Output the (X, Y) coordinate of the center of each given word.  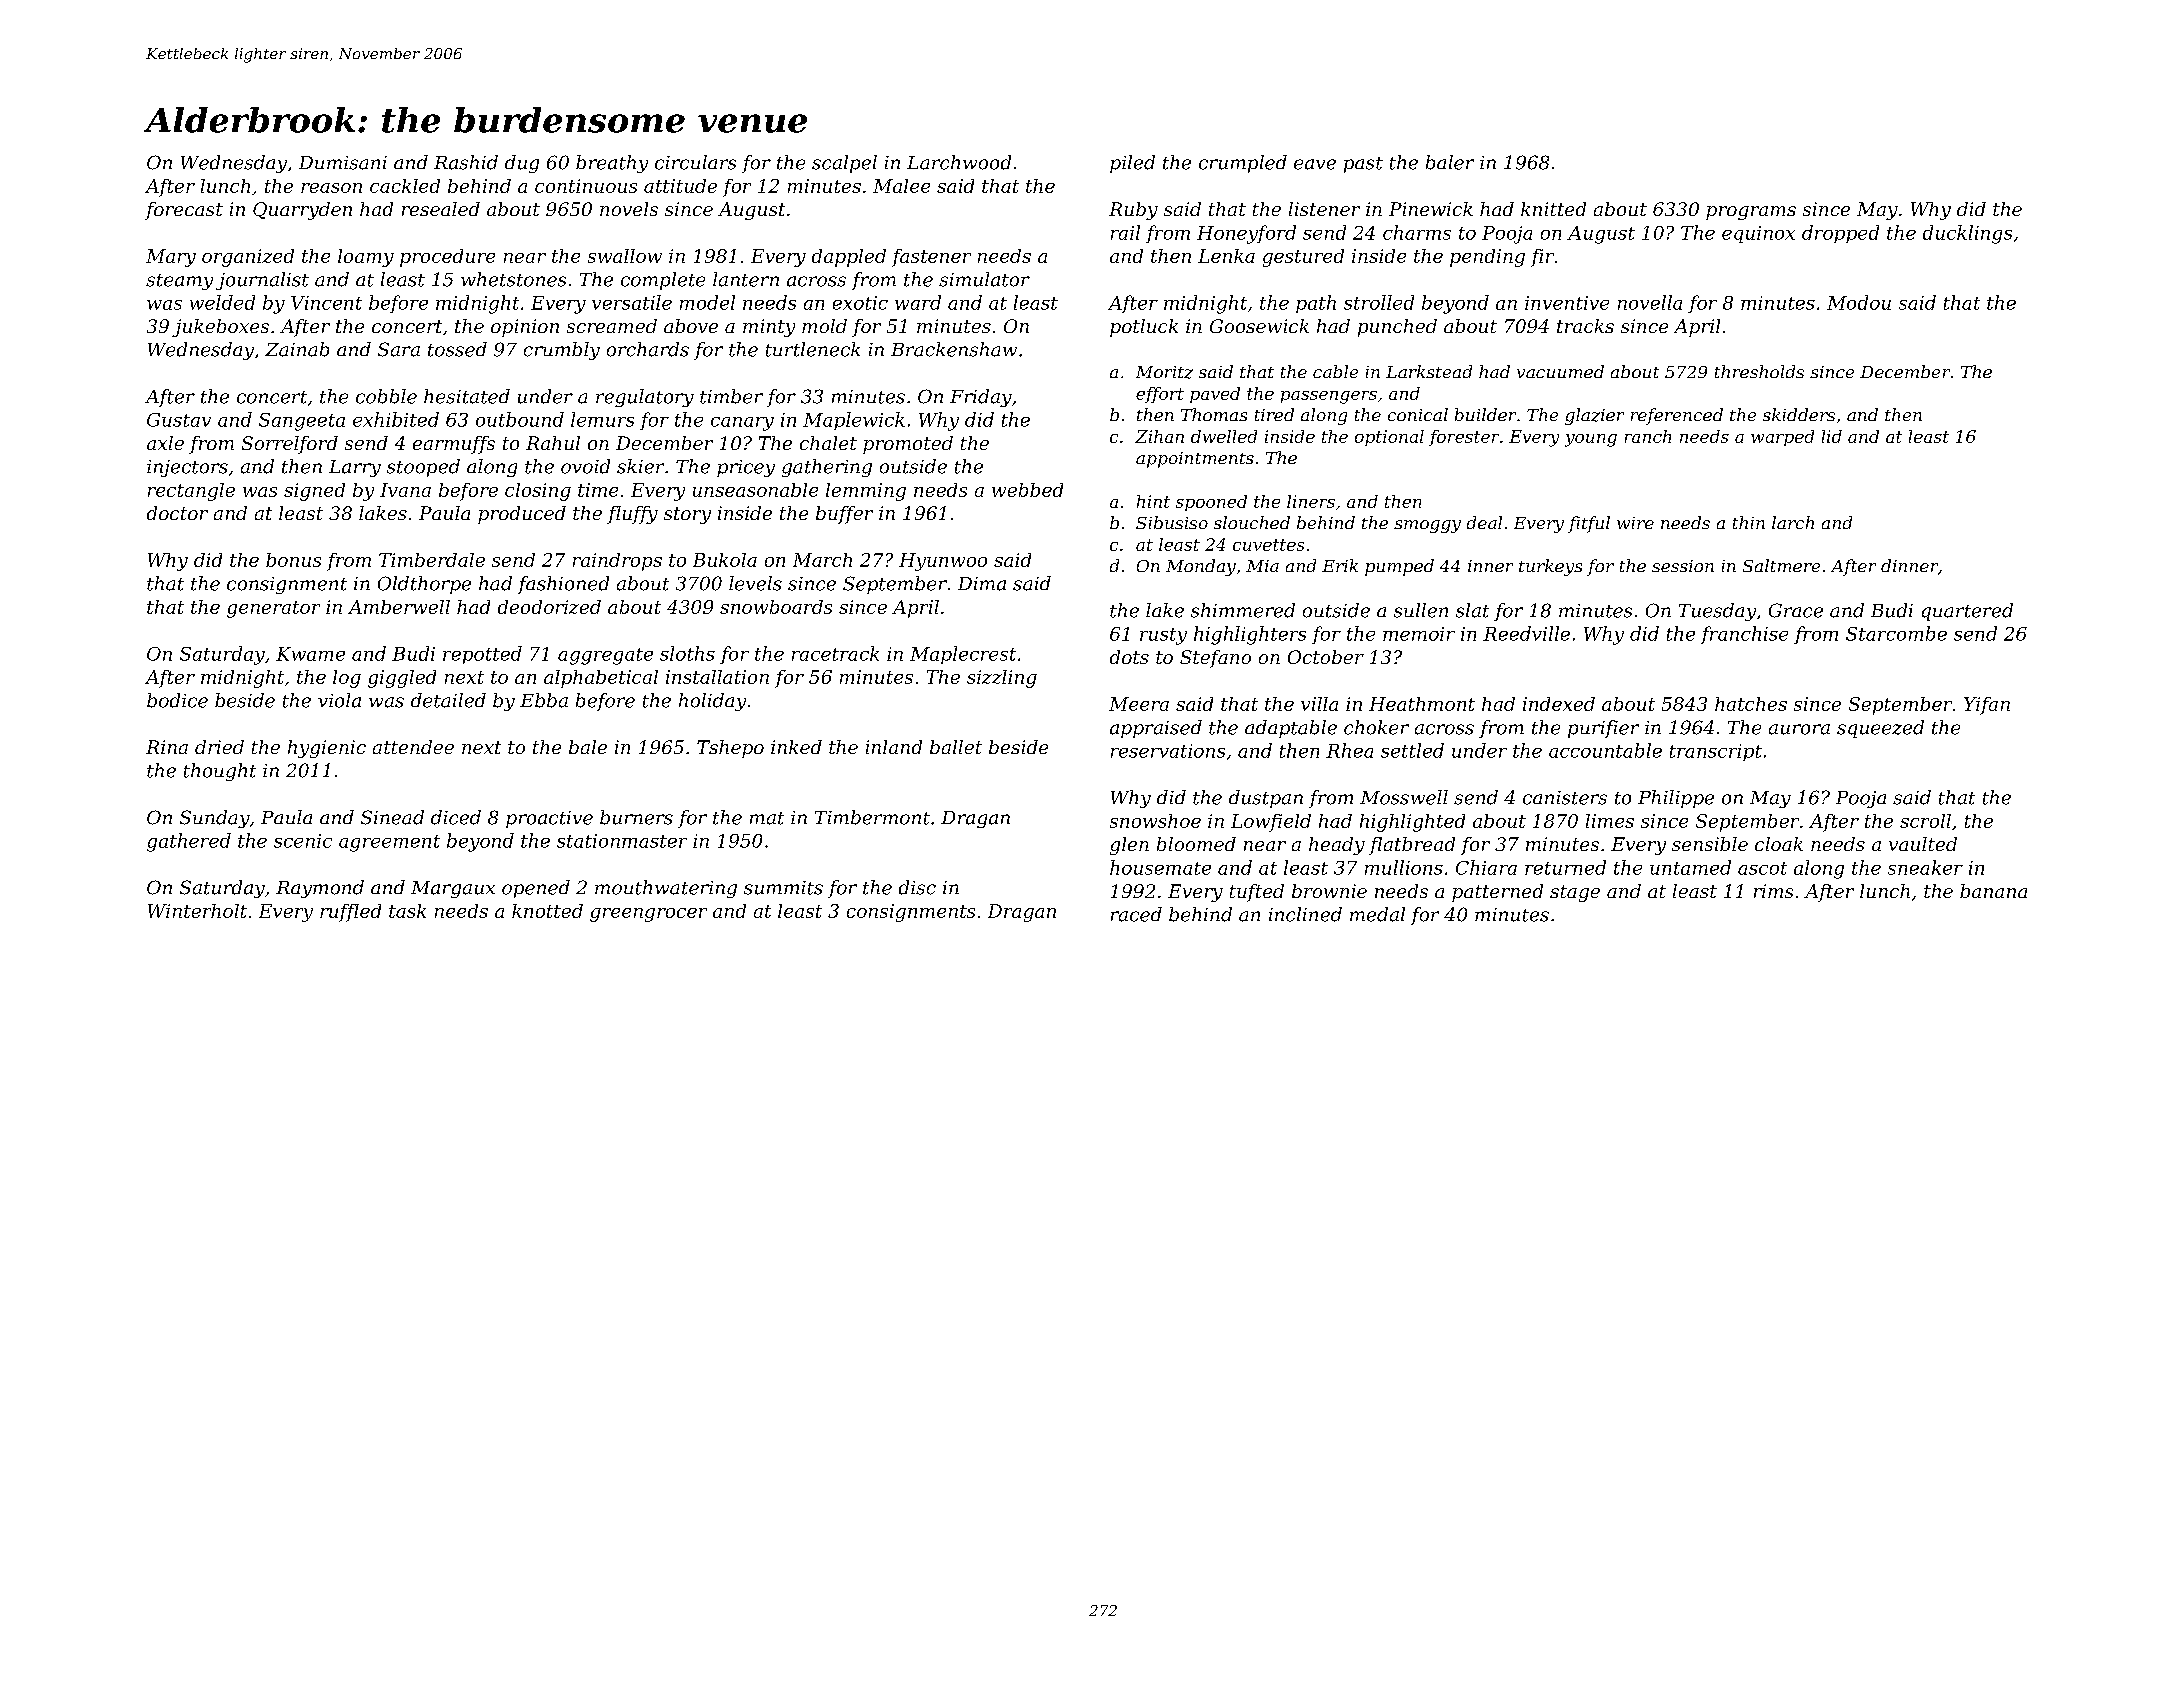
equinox (1758, 234)
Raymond (320, 889)
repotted (482, 655)
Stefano (1215, 659)
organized (248, 258)
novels (629, 209)
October (1326, 657)
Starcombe (1896, 633)
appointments (1195, 460)
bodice (177, 700)
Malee (901, 186)
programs (1751, 213)
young (1591, 440)
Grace (1796, 610)
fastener (931, 258)
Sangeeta (302, 422)
